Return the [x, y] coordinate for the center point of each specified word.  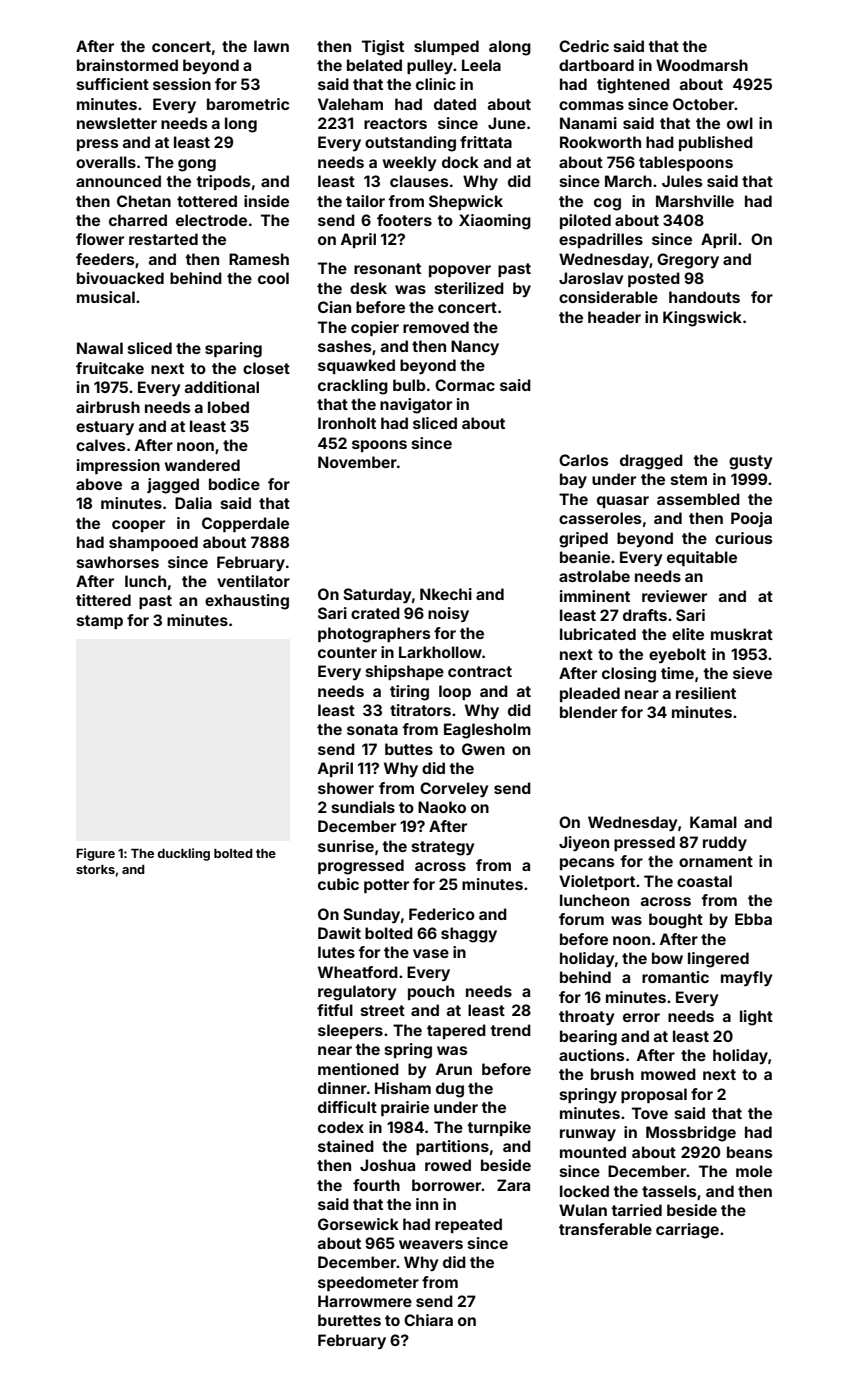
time [677, 673]
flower [100, 239]
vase [431, 953]
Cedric [584, 46]
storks [95, 869]
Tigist [383, 48]
